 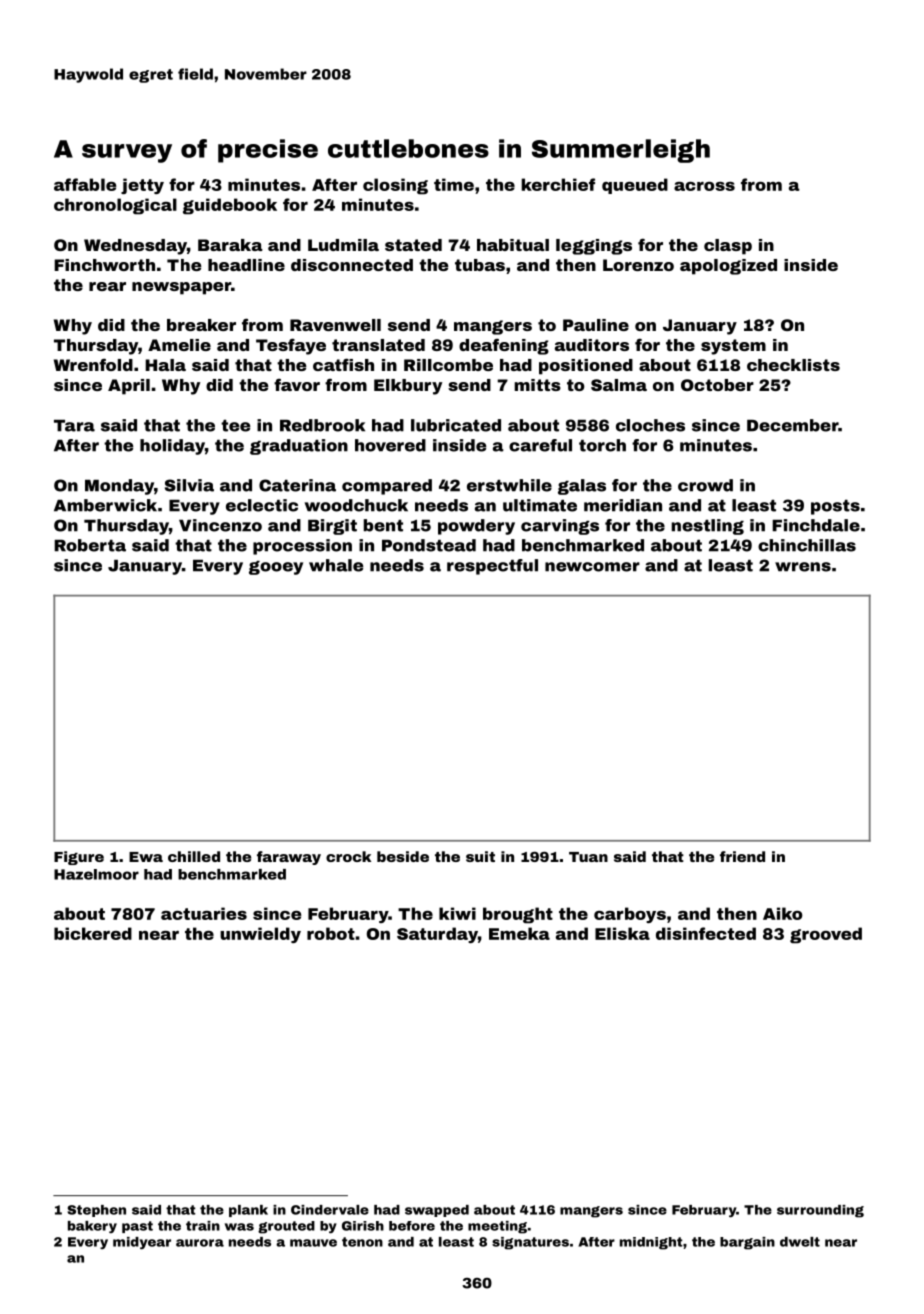 I want to click on wrens, so click(x=803, y=567).
